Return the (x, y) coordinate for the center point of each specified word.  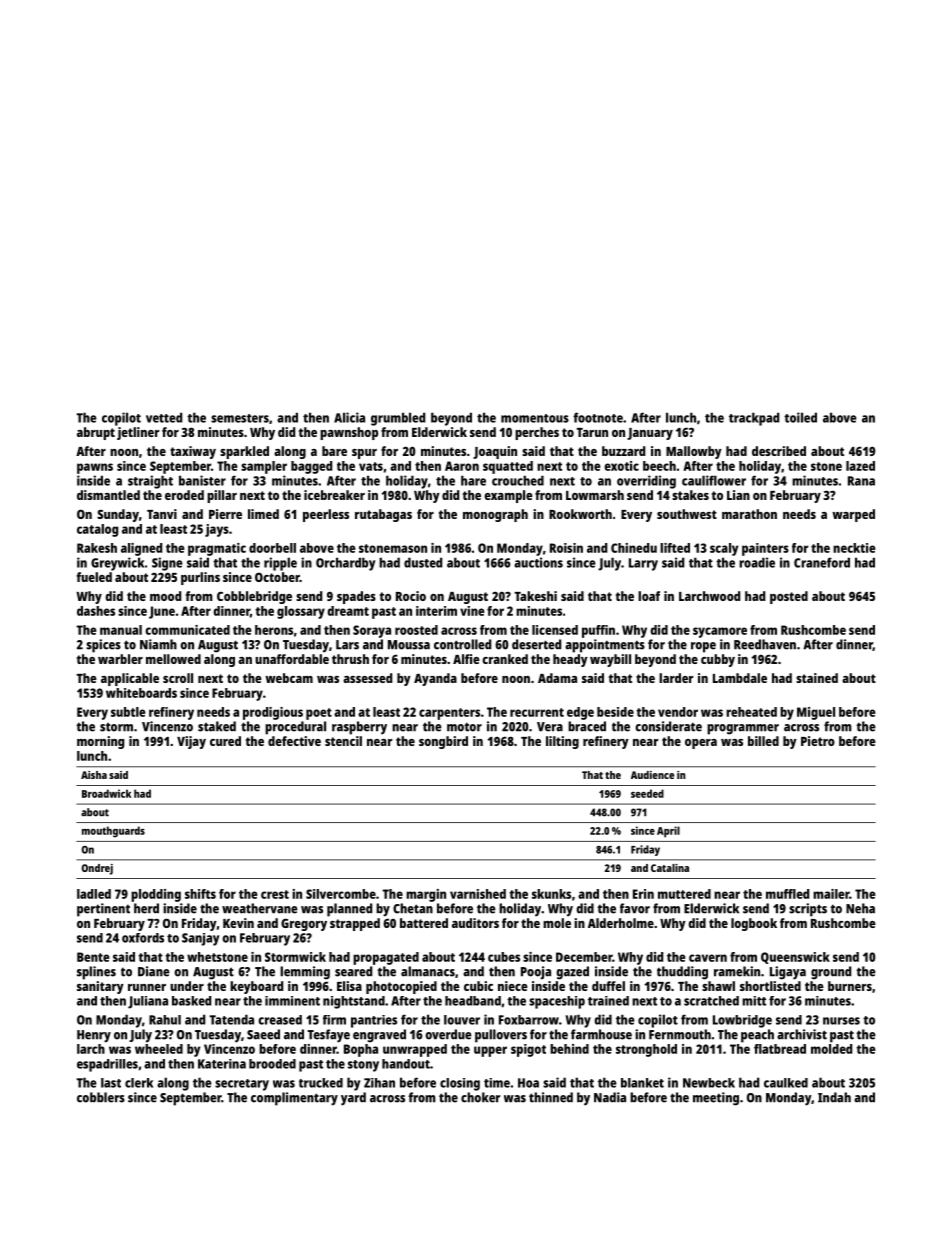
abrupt (96, 433)
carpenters (449, 714)
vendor (678, 712)
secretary (242, 1085)
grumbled (398, 419)
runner (147, 987)
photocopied (401, 987)
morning (100, 742)
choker (480, 1097)
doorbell (272, 548)
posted (789, 597)
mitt (754, 1001)
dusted (423, 562)
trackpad (754, 419)
